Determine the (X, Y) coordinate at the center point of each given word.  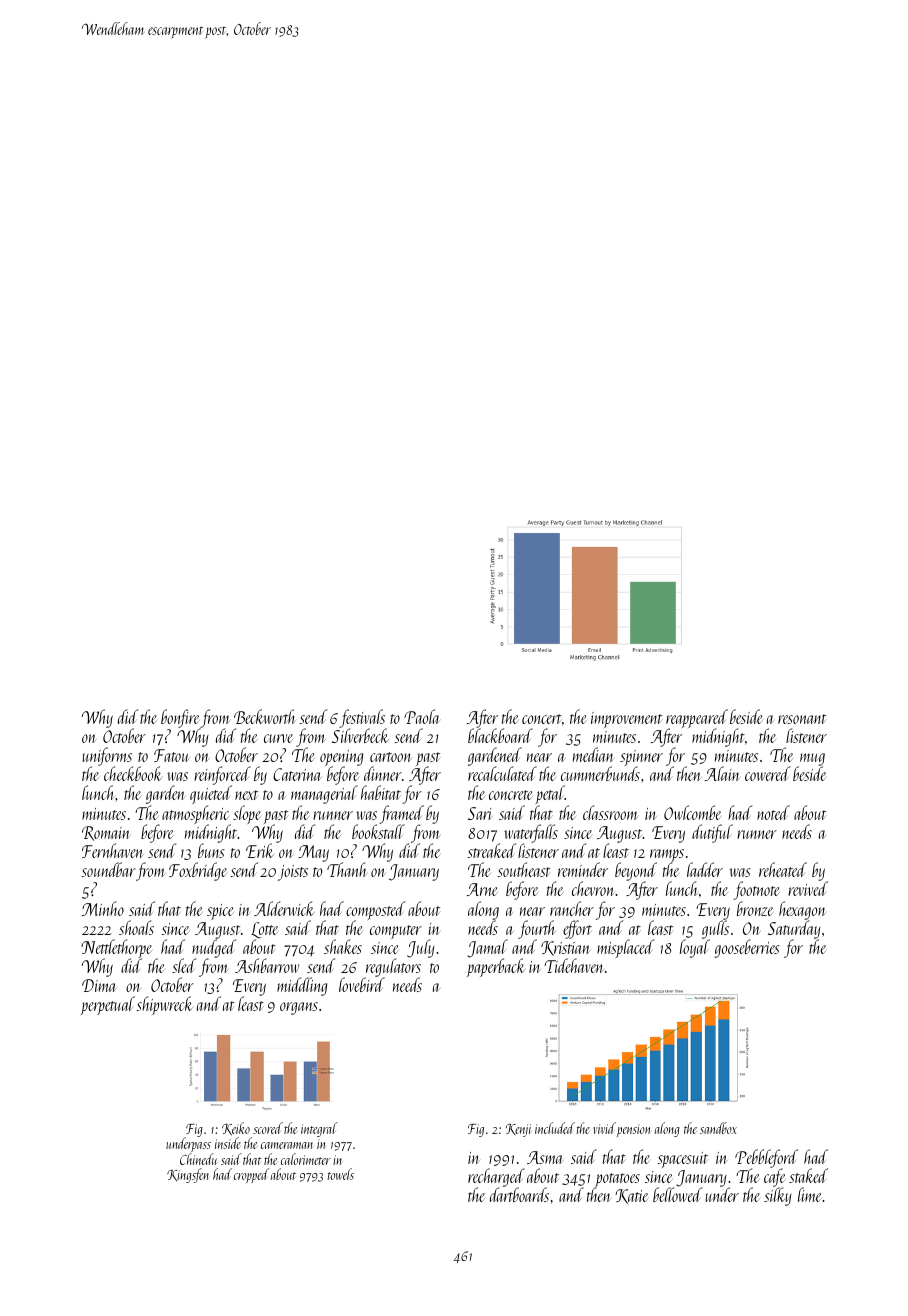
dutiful (712, 833)
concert (542, 719)
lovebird (361, 985)
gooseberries (747, 948)
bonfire (181, 718)
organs (299, 1008)
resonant (802, 719)
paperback (496, 968)
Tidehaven (574, 965)
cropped (251, 1175)
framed (401, 814)
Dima (99, 985)
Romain (106, 833)
